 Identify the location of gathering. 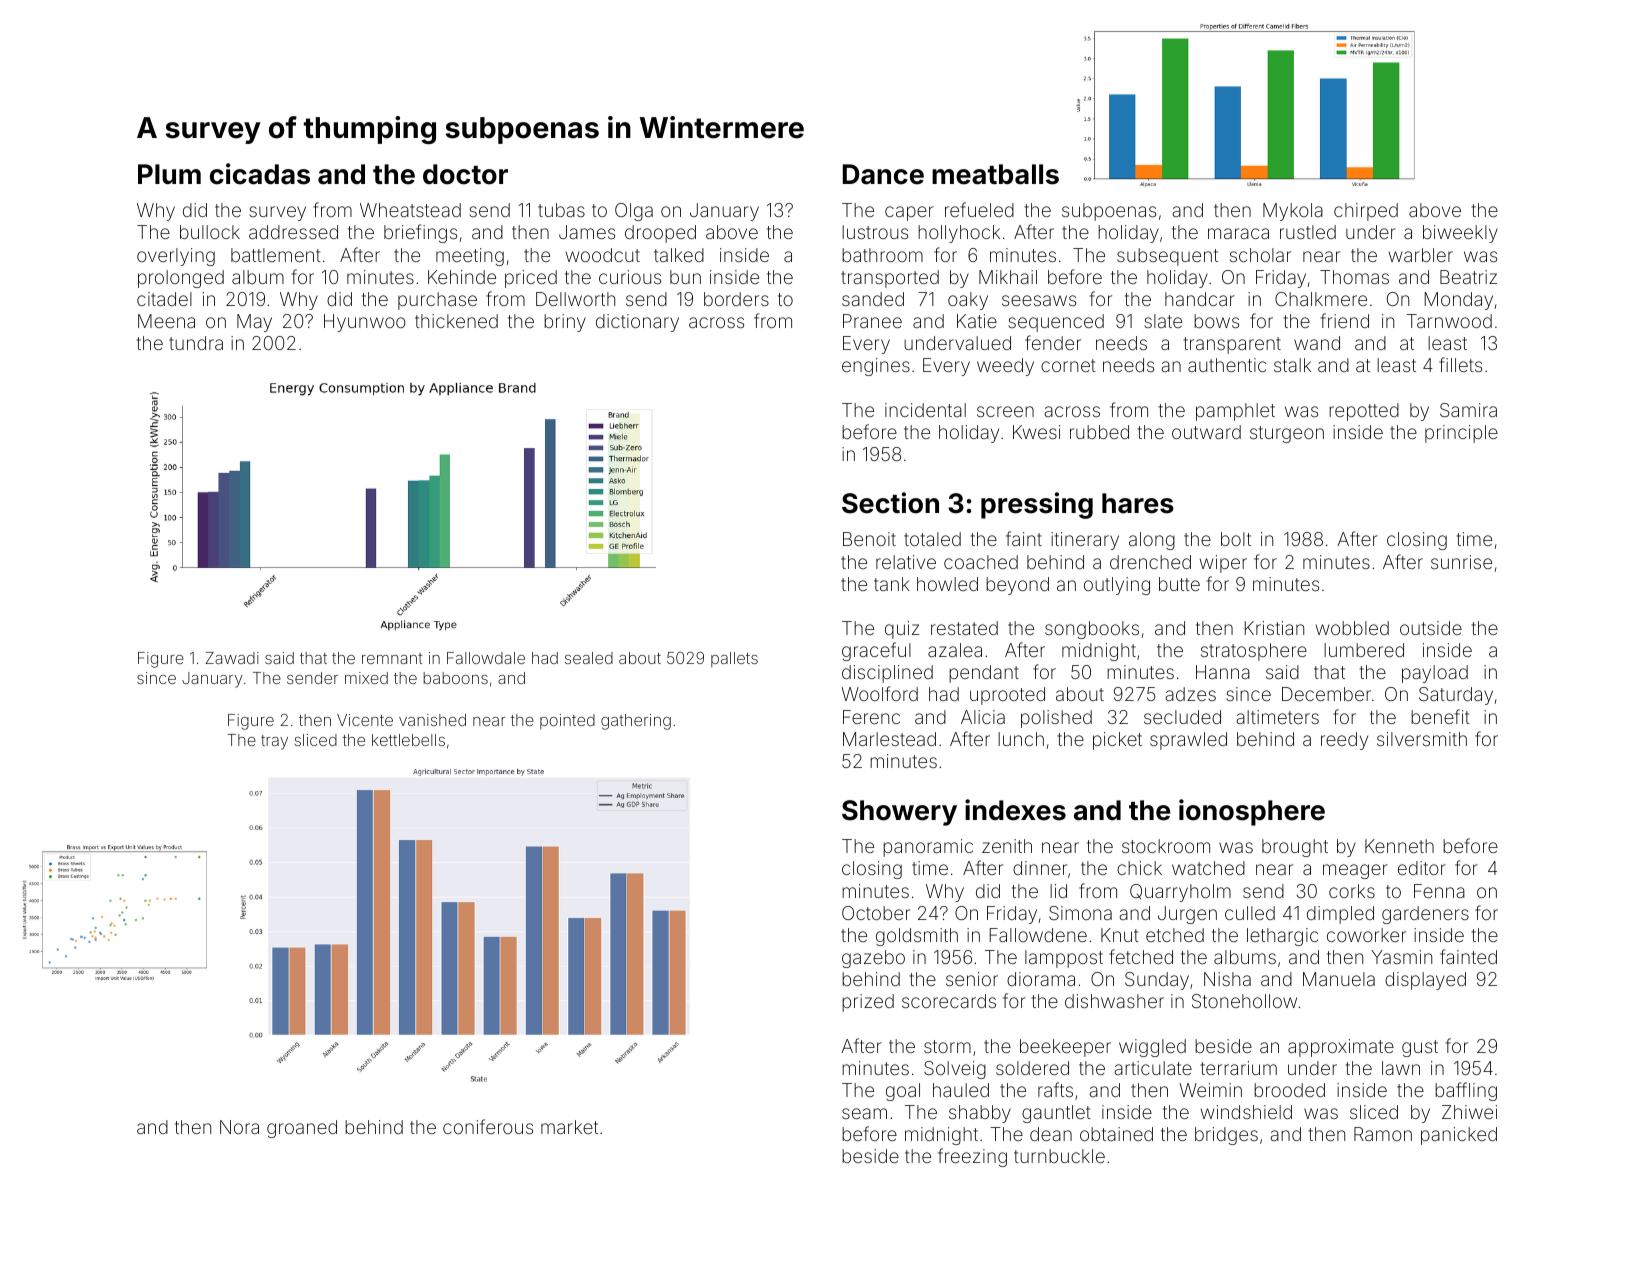
(636, 722).
